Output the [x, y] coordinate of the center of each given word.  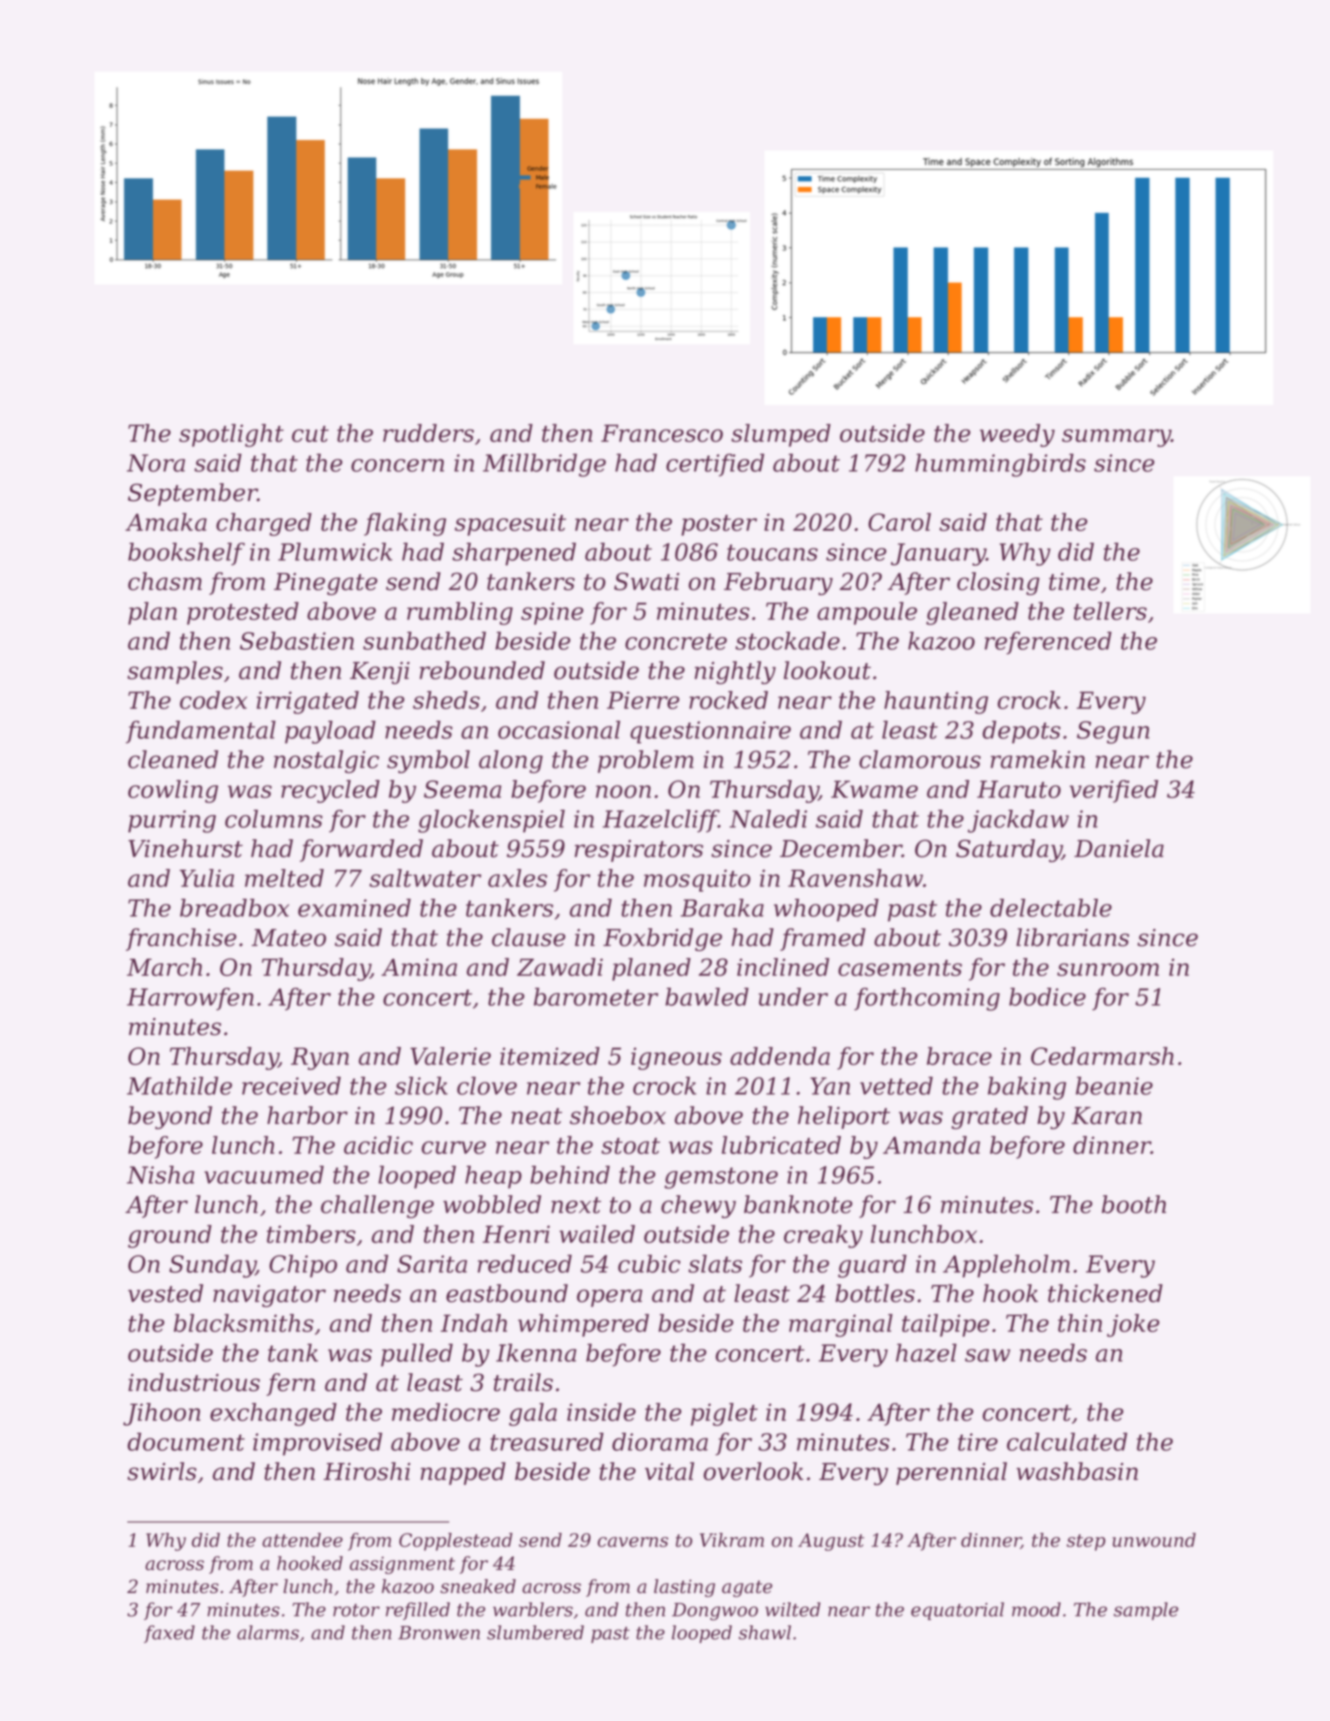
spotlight [231, 435]
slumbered [535, 1632]
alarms [268, 1632]
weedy [1017, 435]
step [1086, 1542]
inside [601, 1412]
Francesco [662, 433]
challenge [377, 1206]
